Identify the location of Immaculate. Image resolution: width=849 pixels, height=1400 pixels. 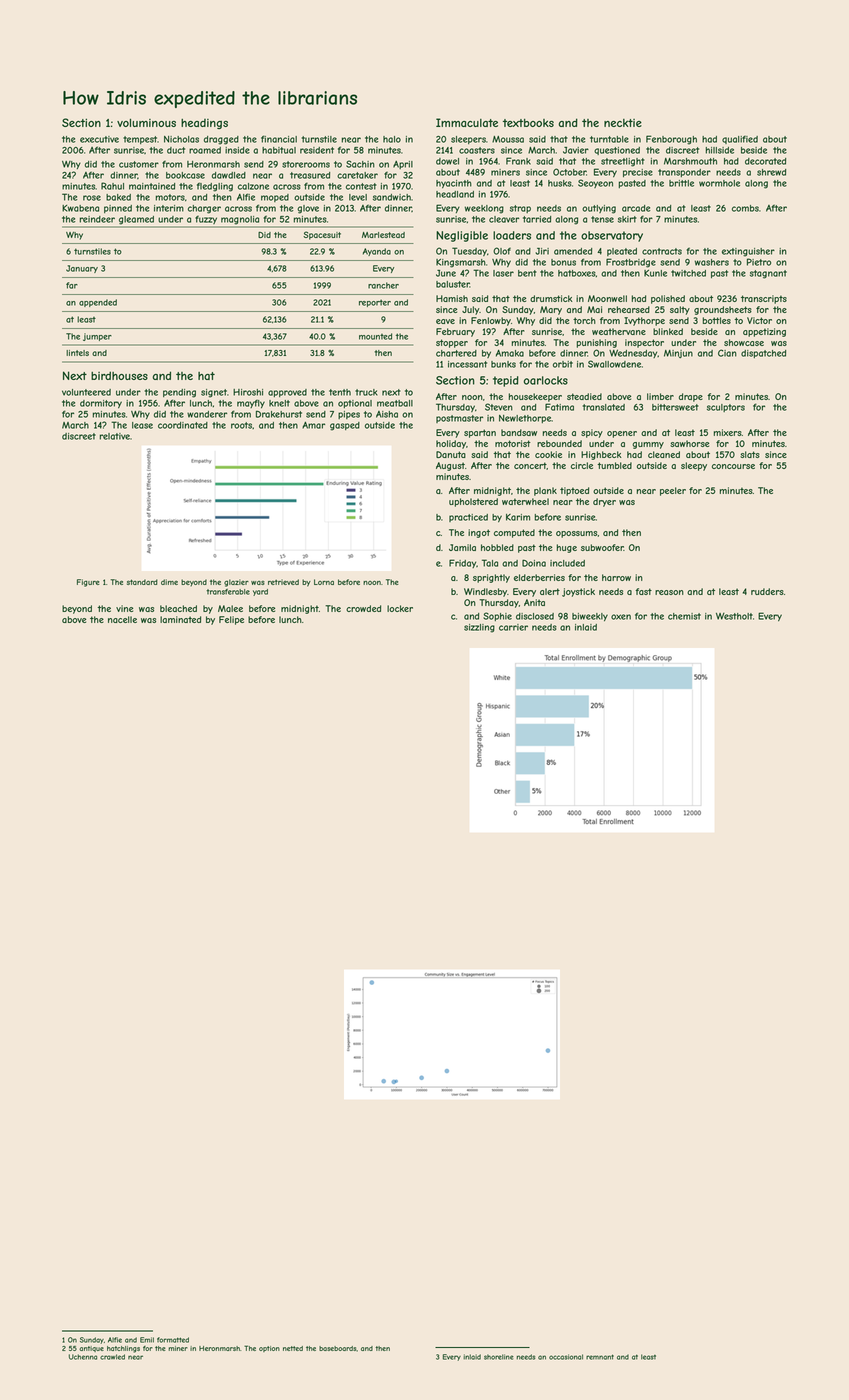
(467, 122).
